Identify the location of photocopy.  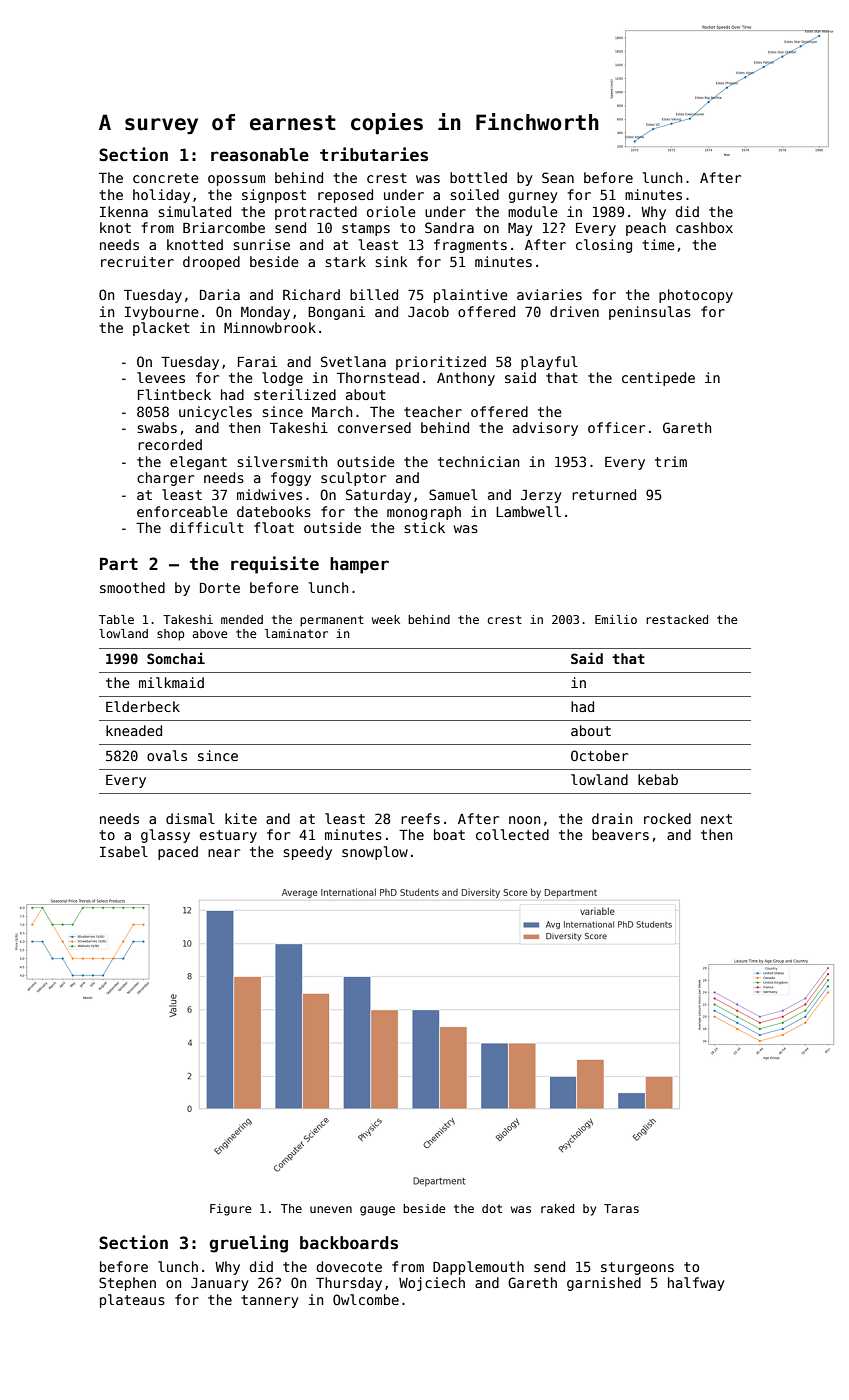
(696, 296).
